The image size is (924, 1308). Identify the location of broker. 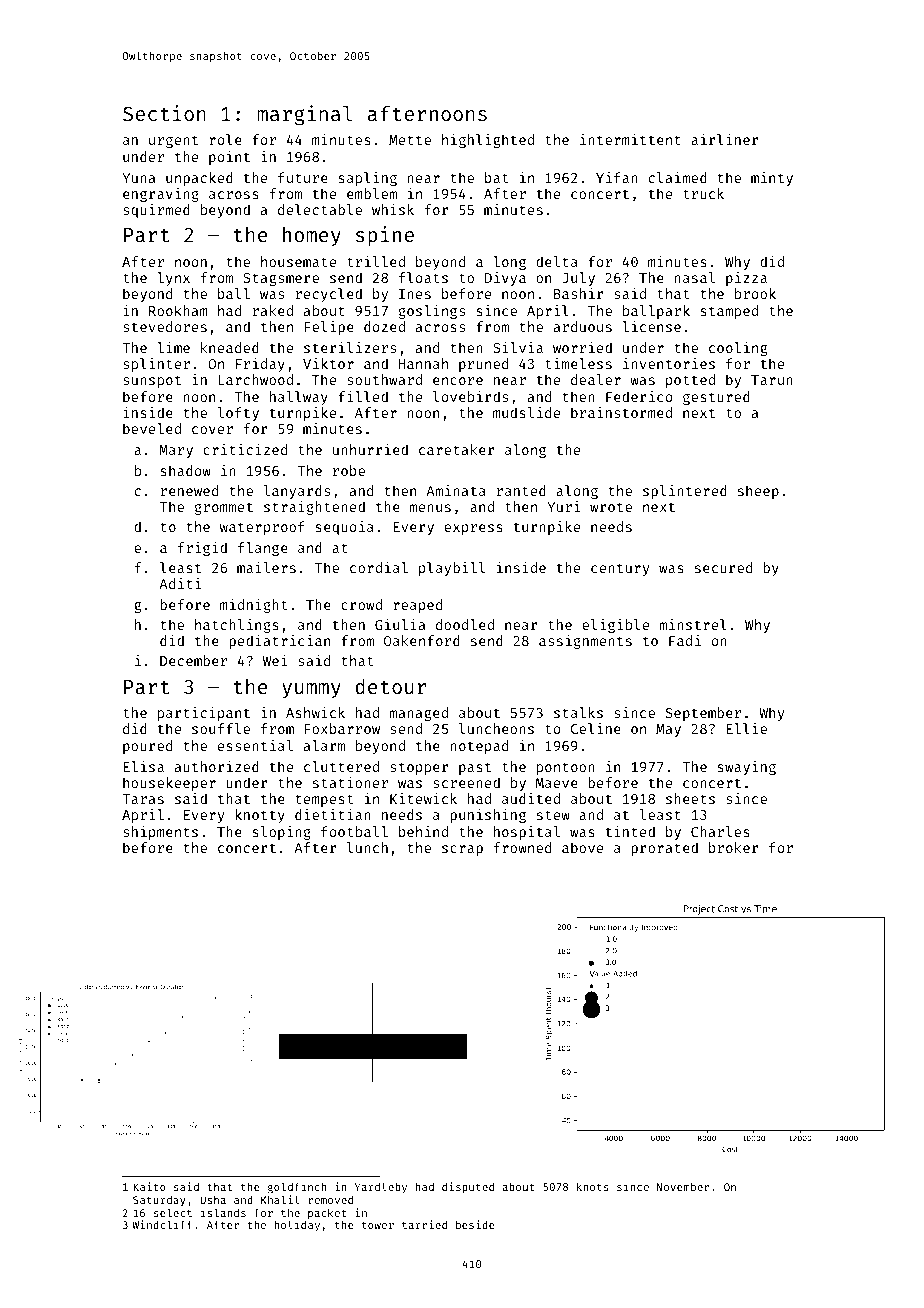
(734, 847).
